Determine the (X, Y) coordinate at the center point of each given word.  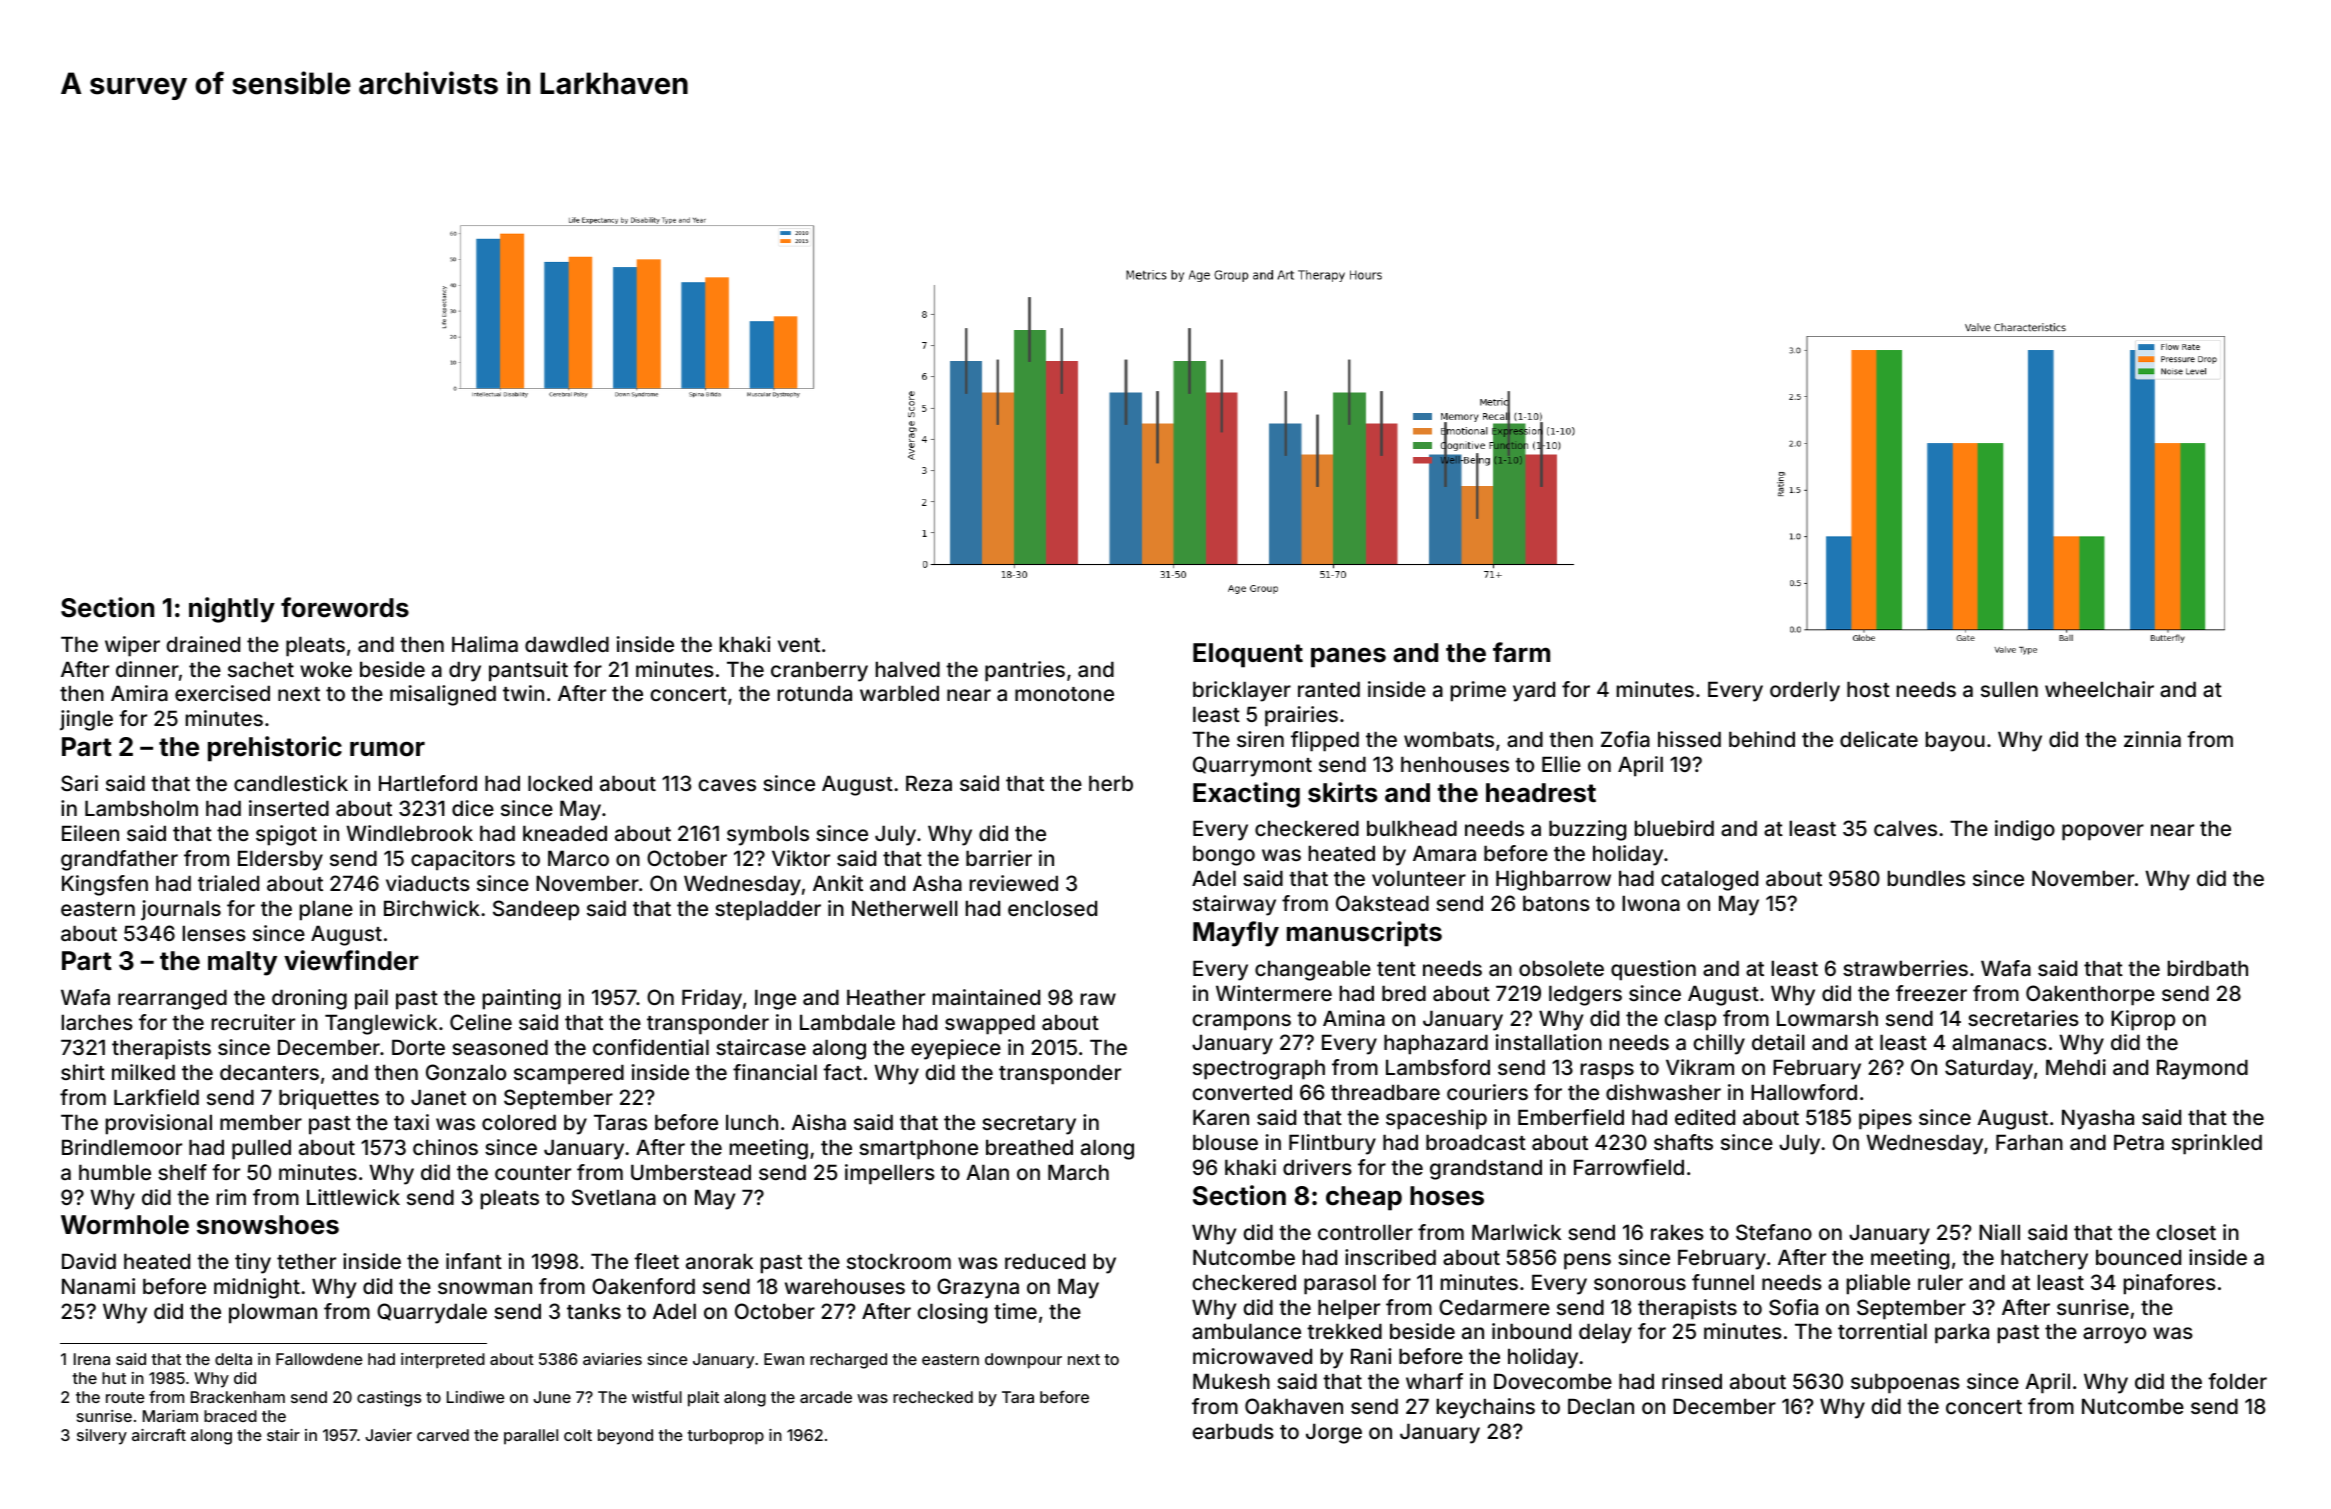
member (261, 1122)
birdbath (2208, 968)
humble (115, 1172)
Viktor (801, 858)
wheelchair (2099, 689)
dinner (147, 669)
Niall (1999, 1232)
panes (1348, 658)
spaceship (1436, 1119)
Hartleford (428, 783)
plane (326, 910)
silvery (102, 1437)
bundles (1926, 878)
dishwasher (1663, 1092)
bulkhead (1412, 828)
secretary (1029, 1125)
